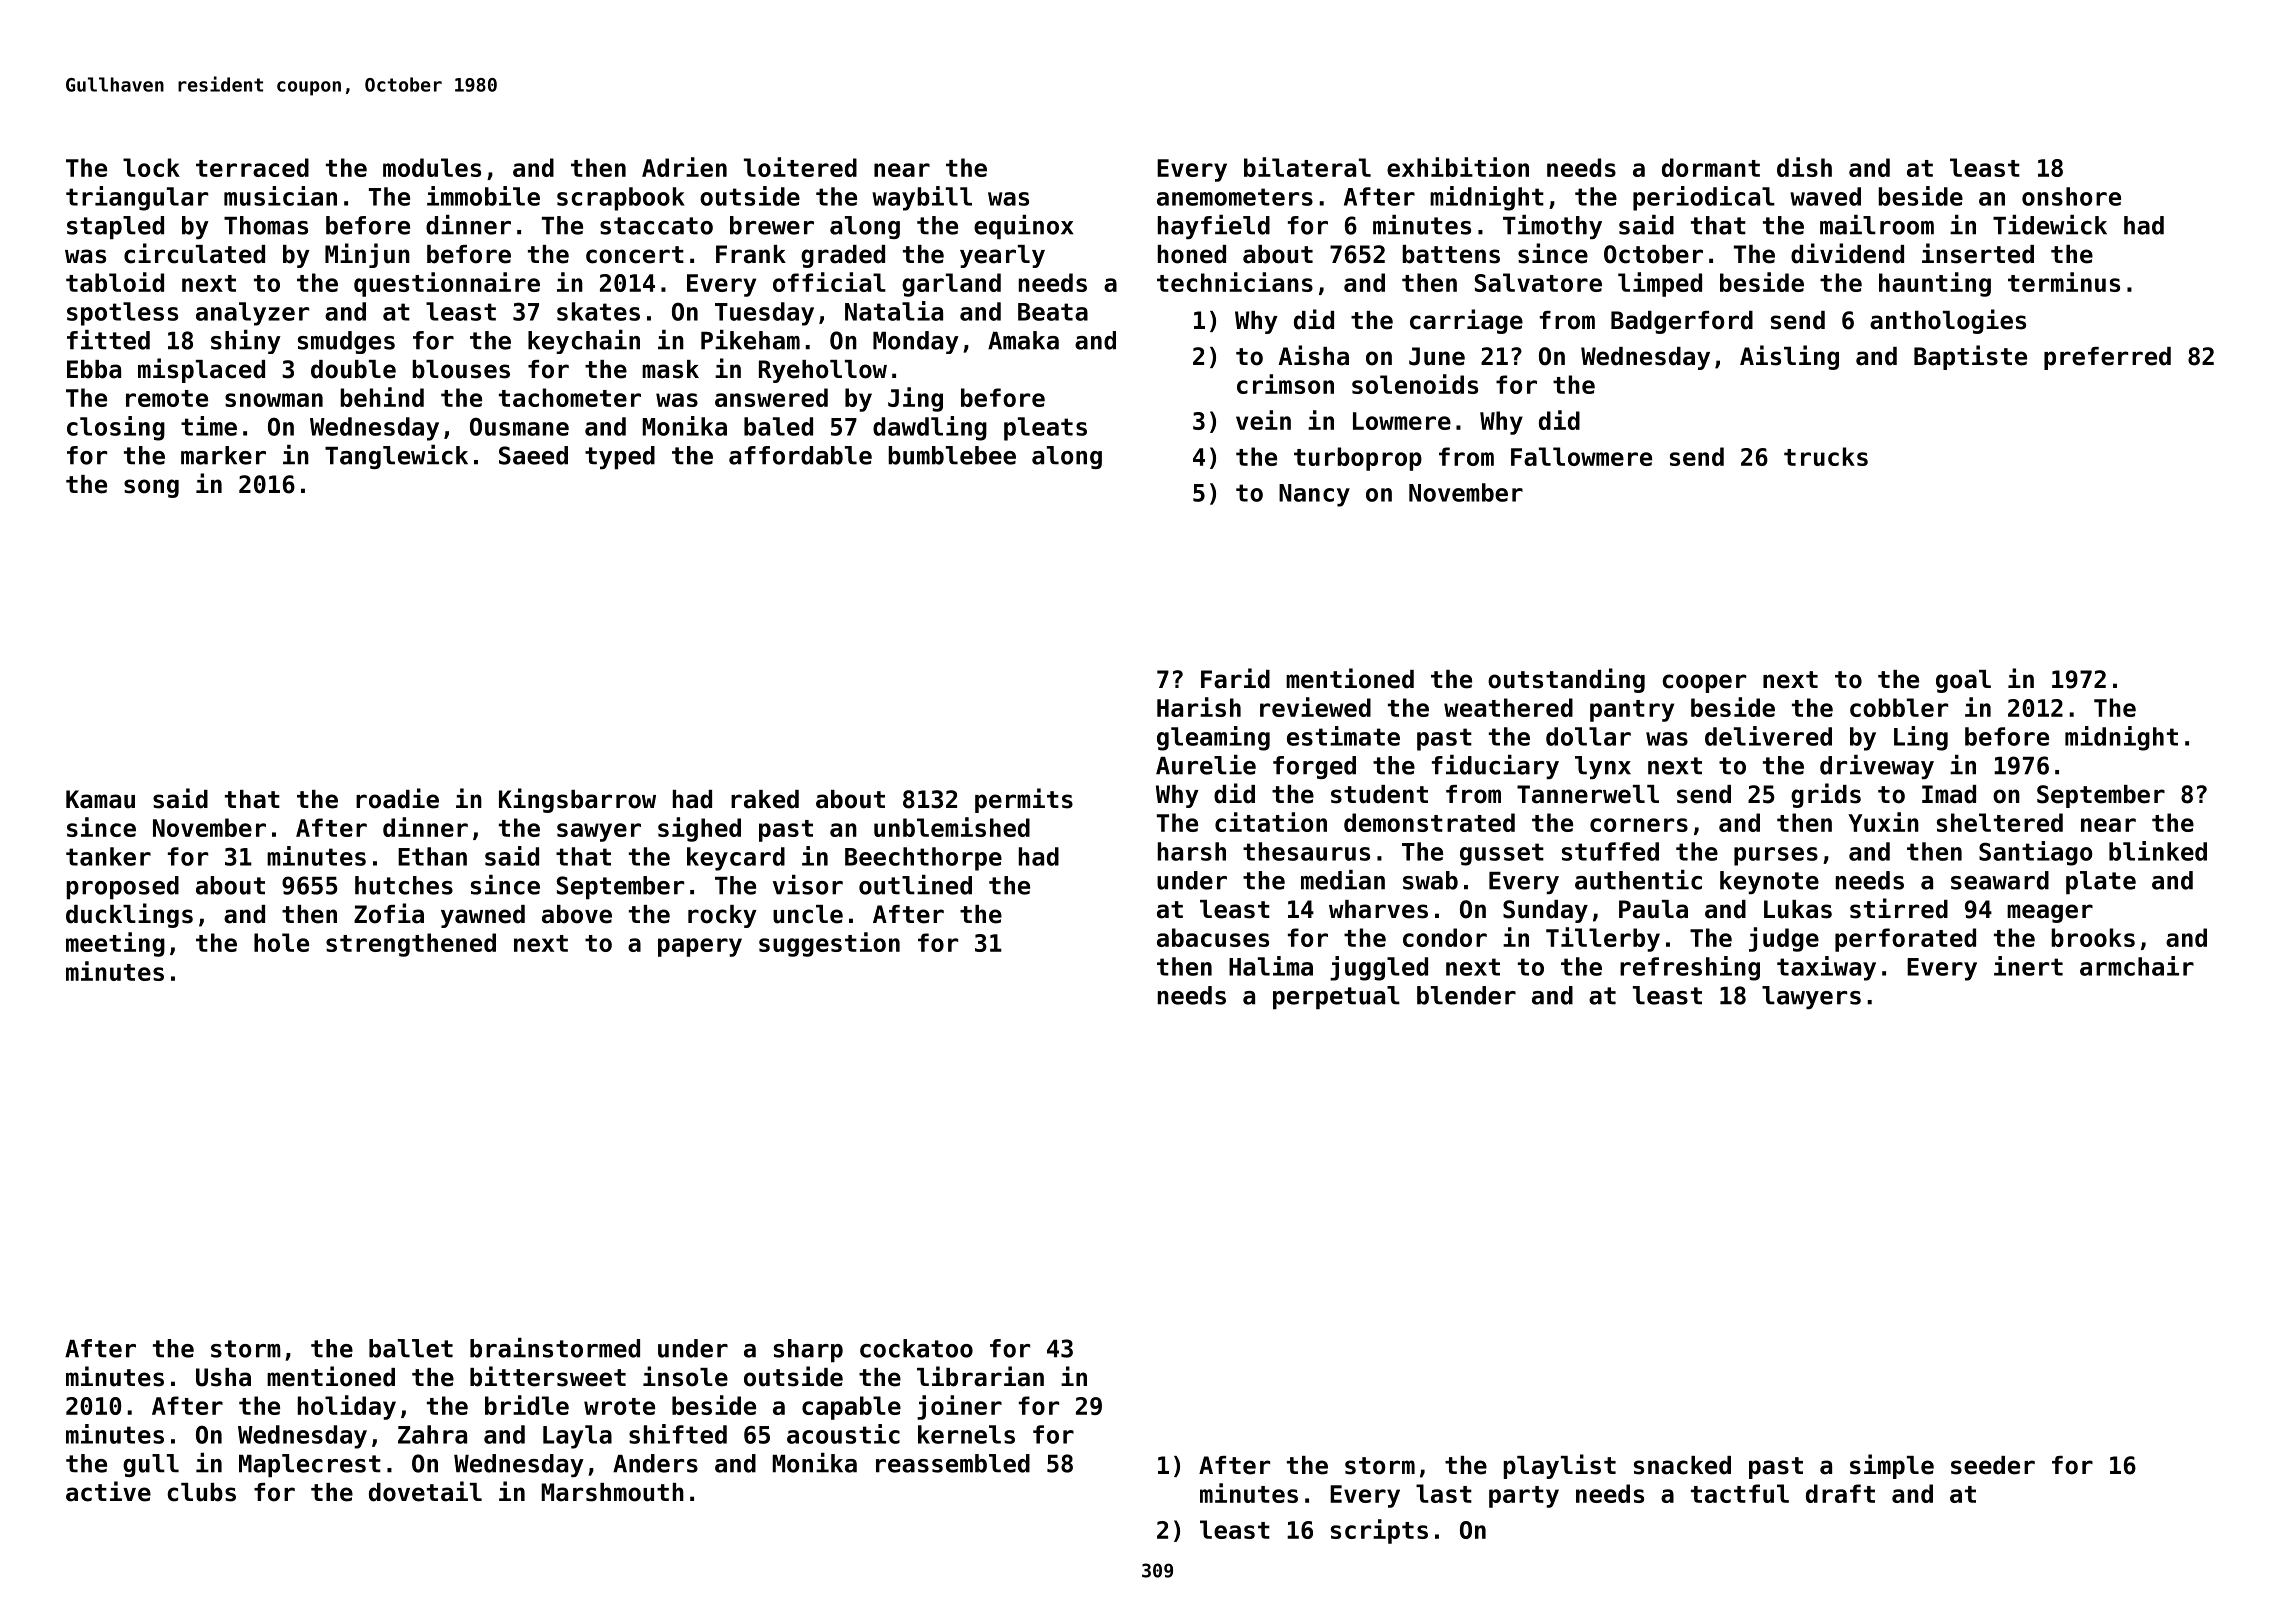 Image resolution: width=2282 pixels, height=1614 pixels. I want to click on Harish, so click(1199, 707).
